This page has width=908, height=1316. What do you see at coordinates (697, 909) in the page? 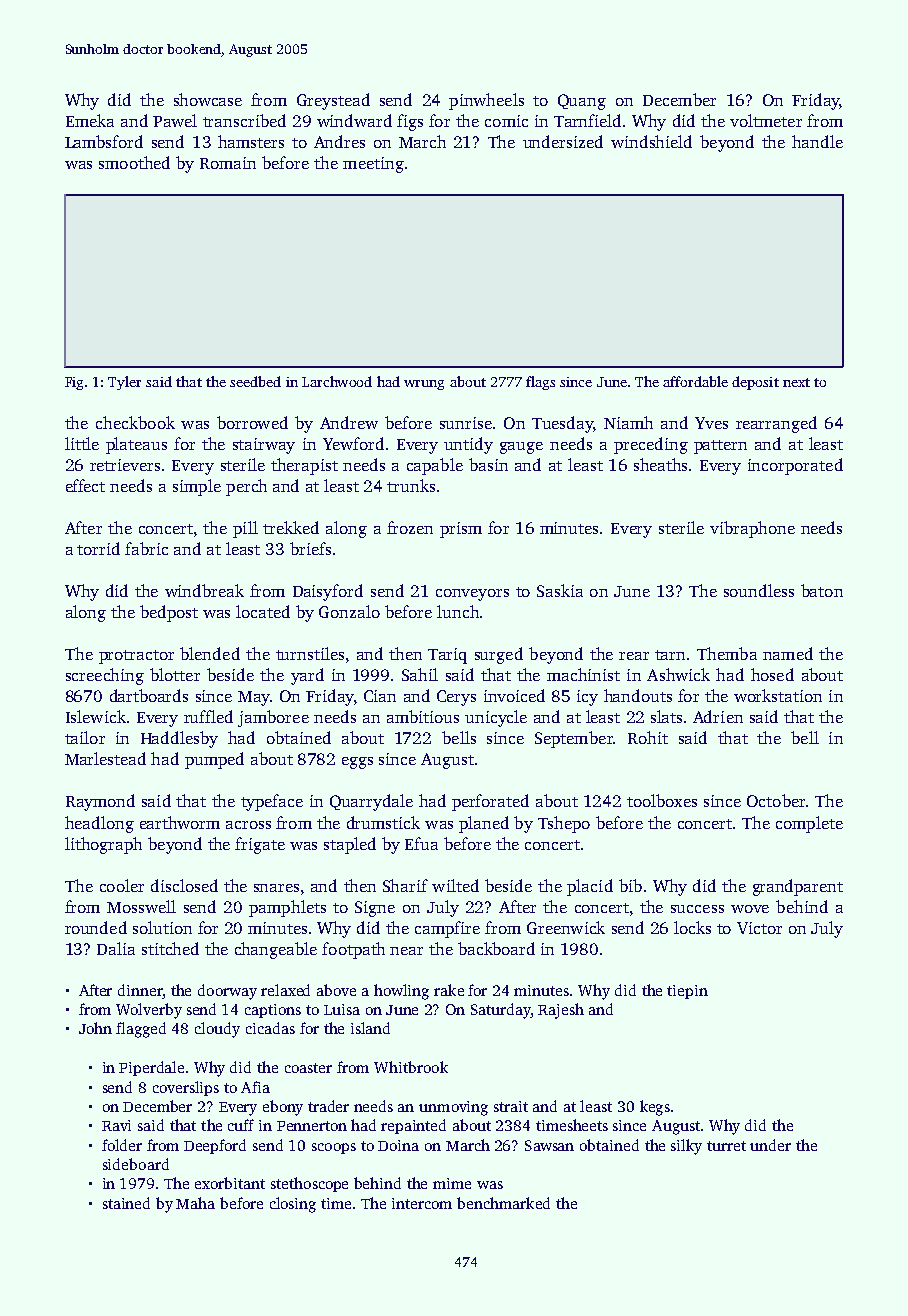
I see `success` at bounding box center [697, 909].
